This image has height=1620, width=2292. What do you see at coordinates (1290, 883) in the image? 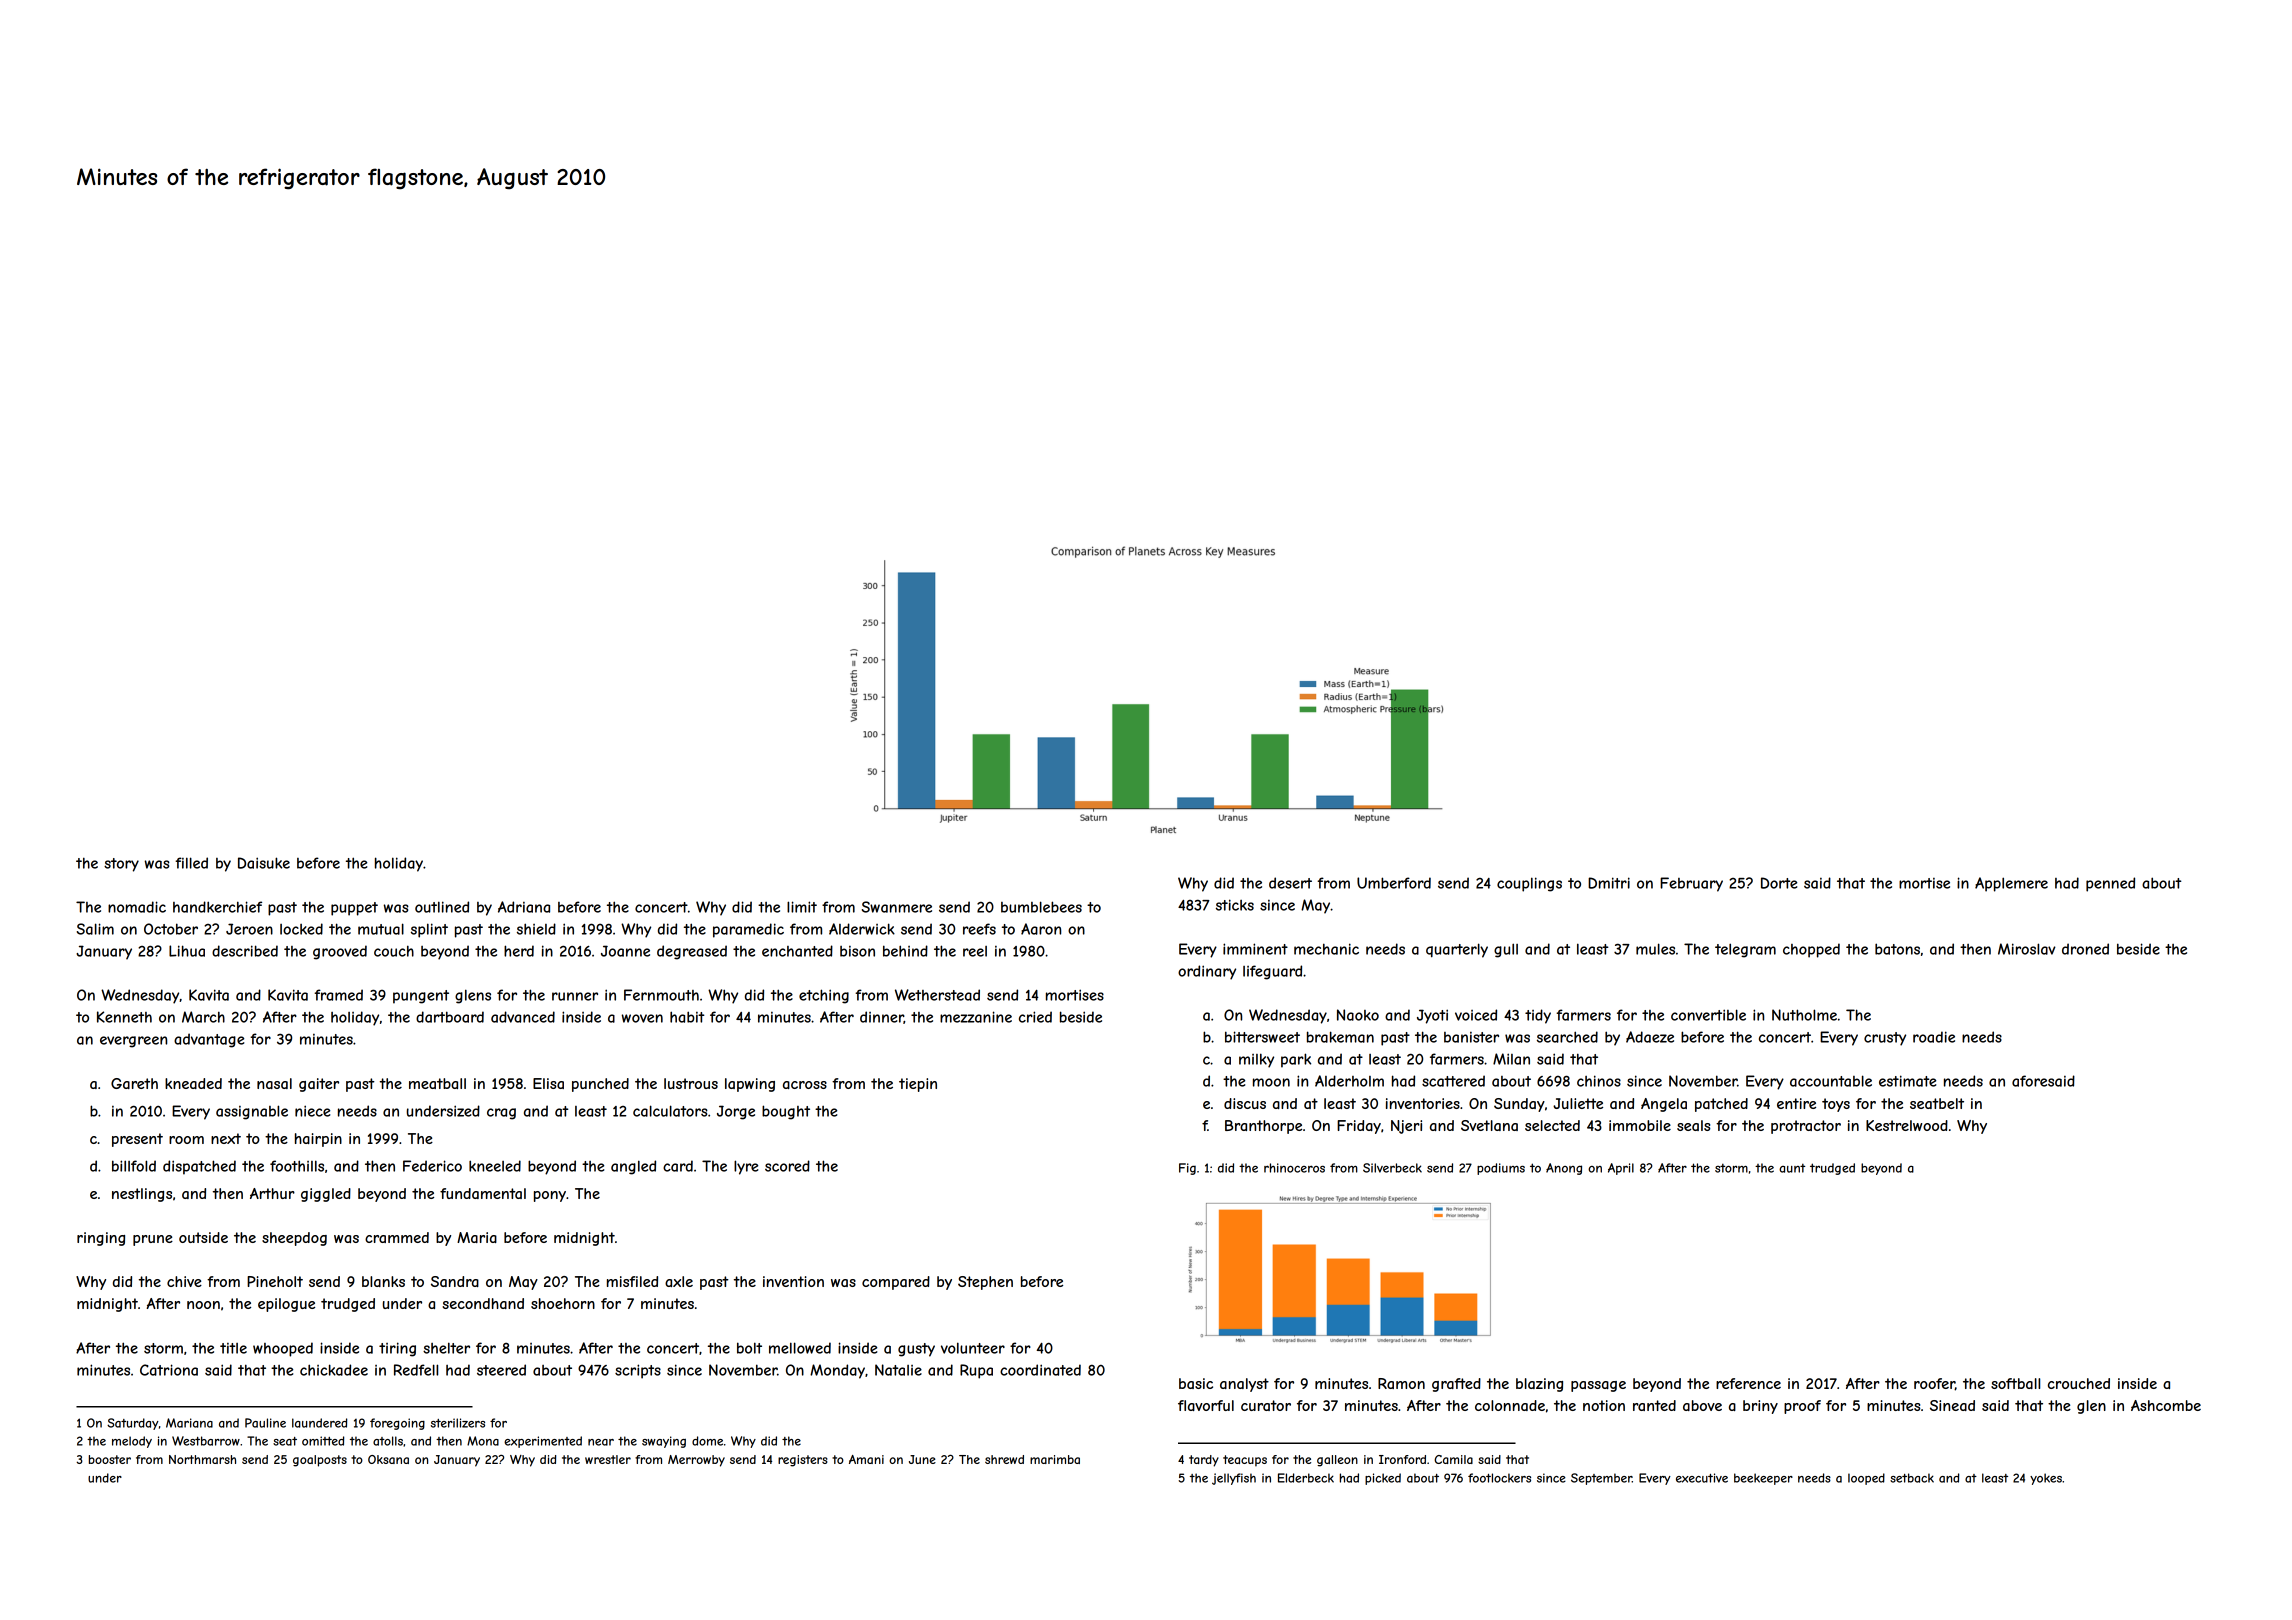
I see `desert` at bounding box center [1290, 883].
